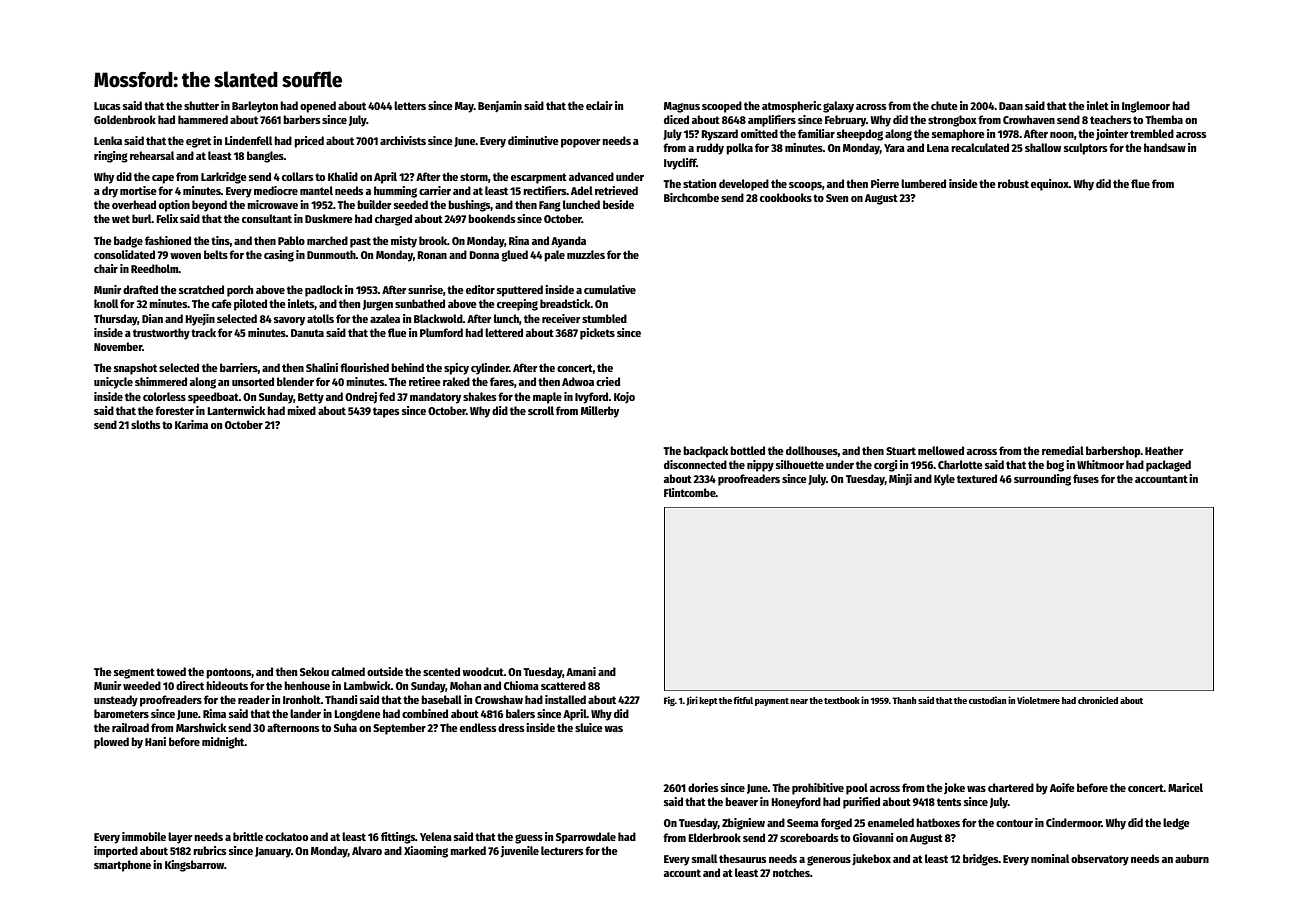  Describe the element at coordinates (977, 478) in the screenshot. I see `textured` at that location.
